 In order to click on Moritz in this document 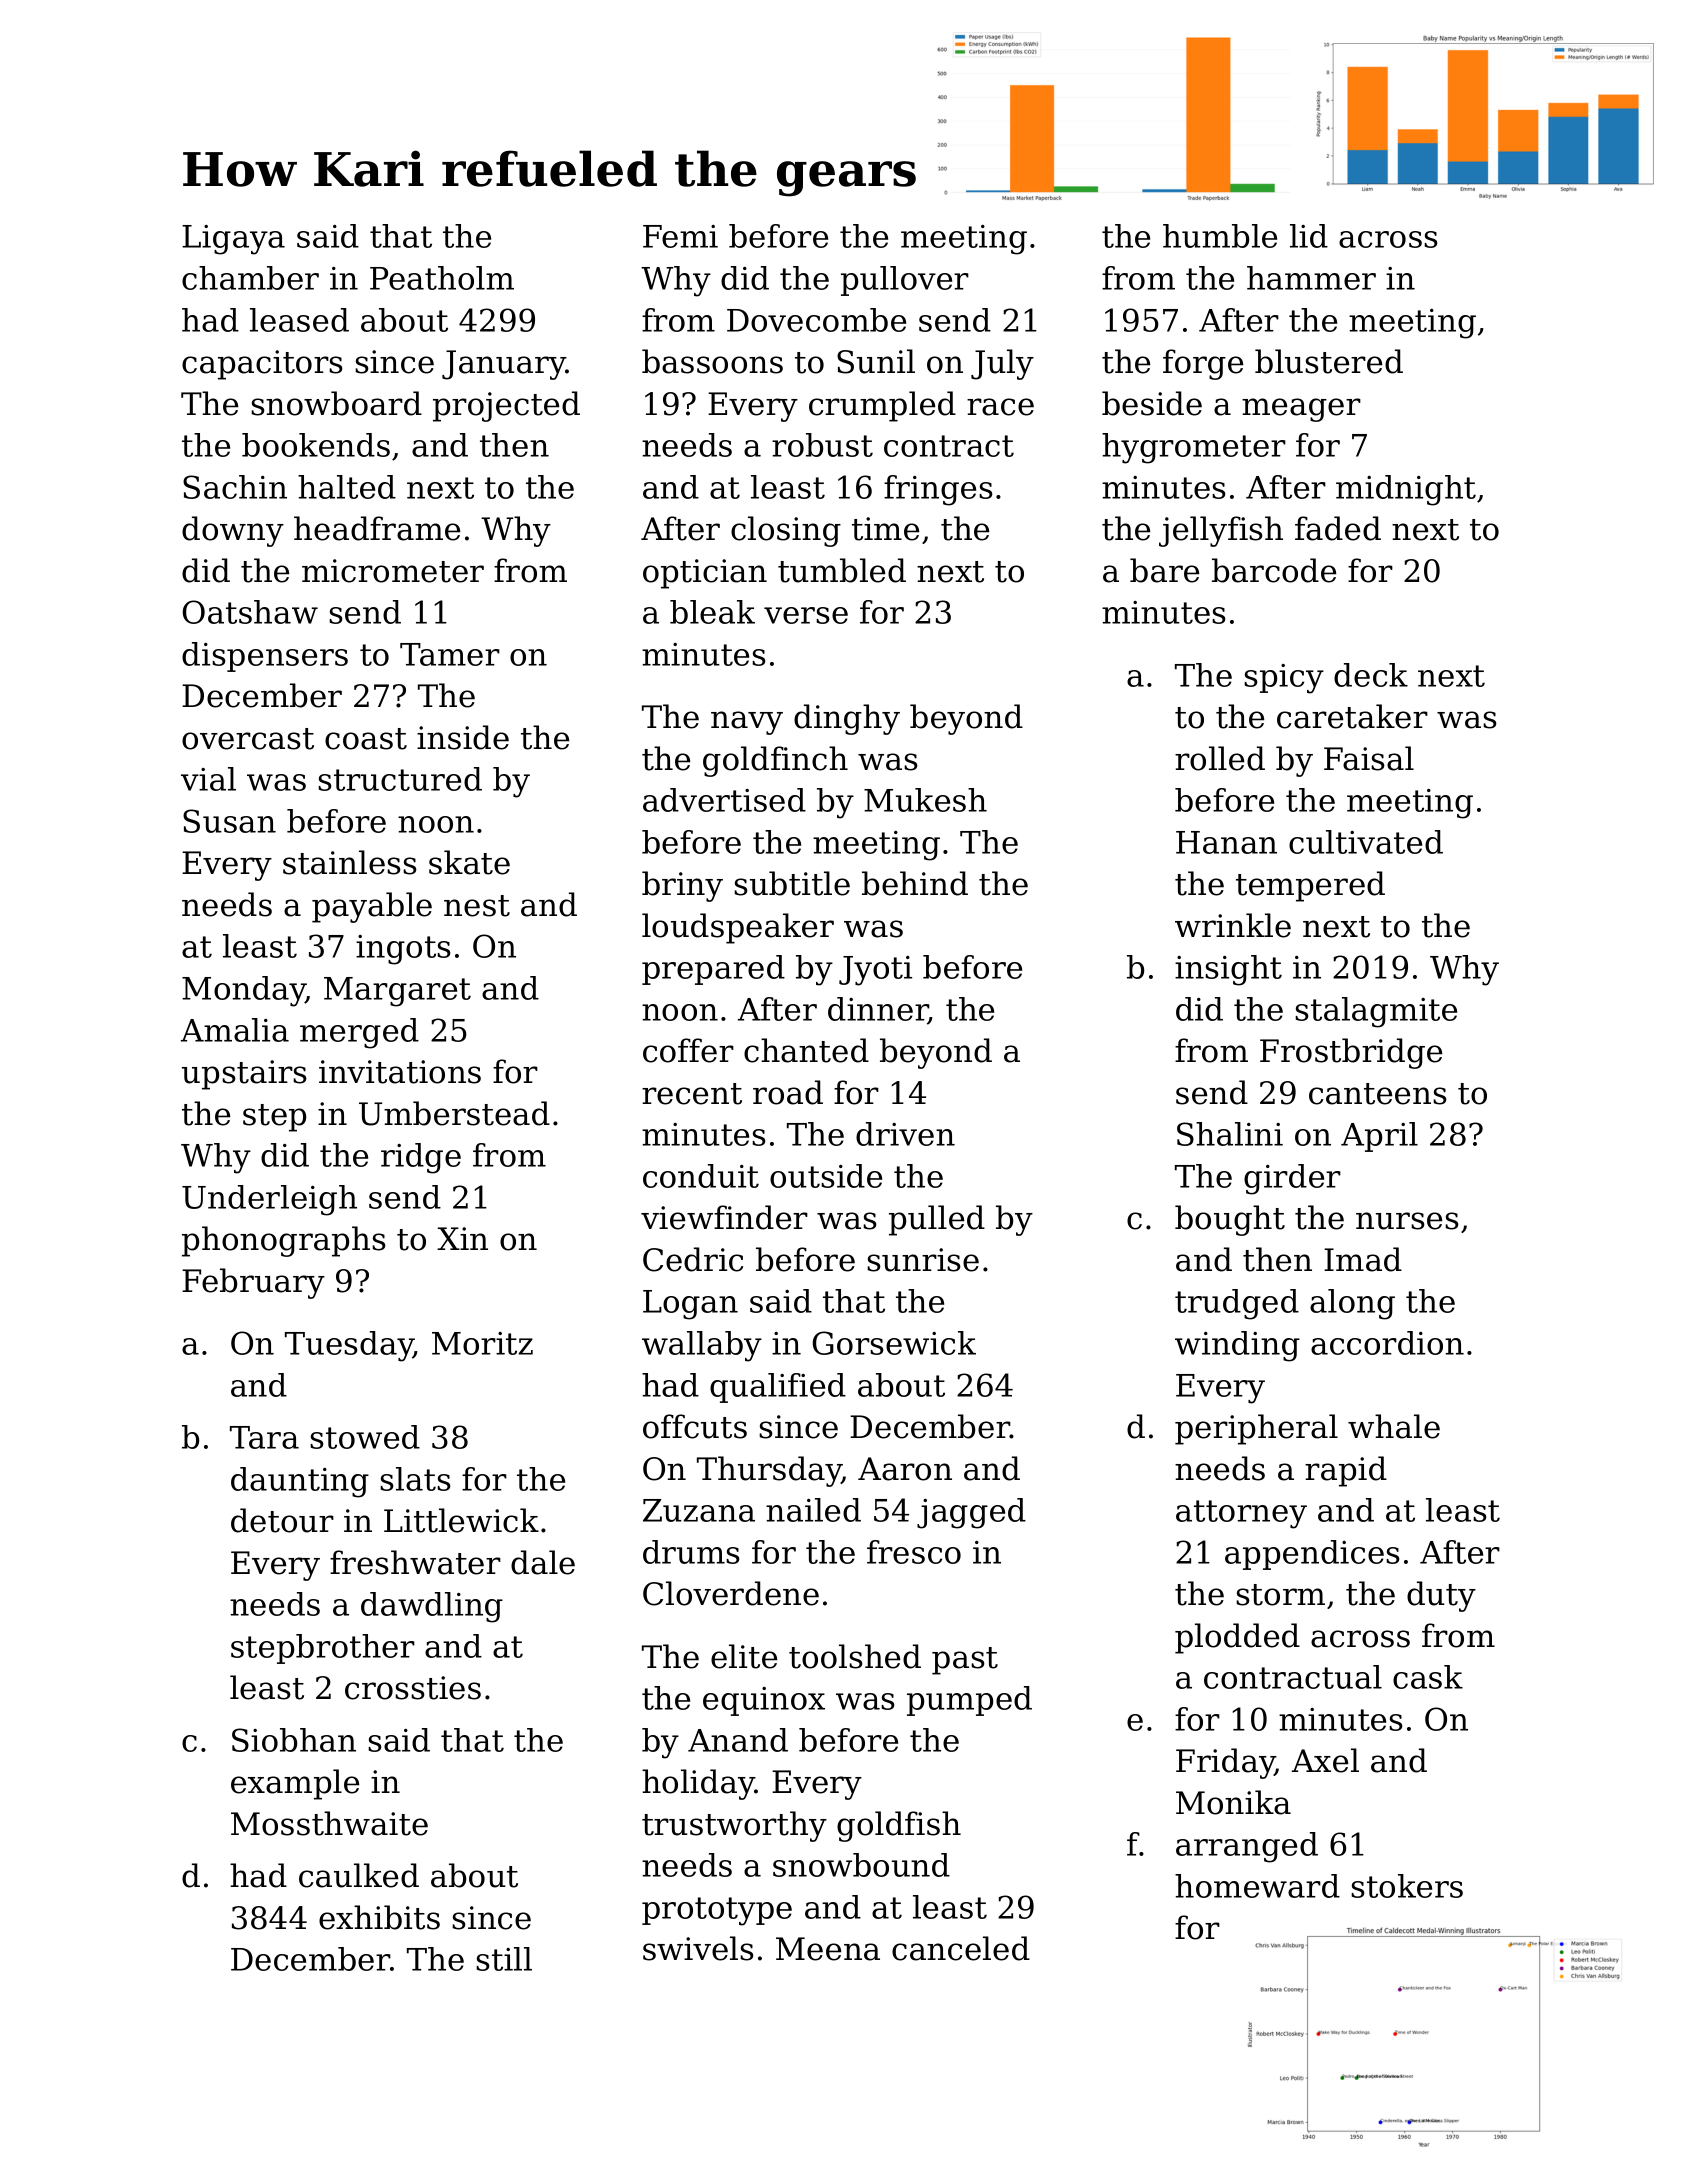, I will do `click(482, 1343)`.
